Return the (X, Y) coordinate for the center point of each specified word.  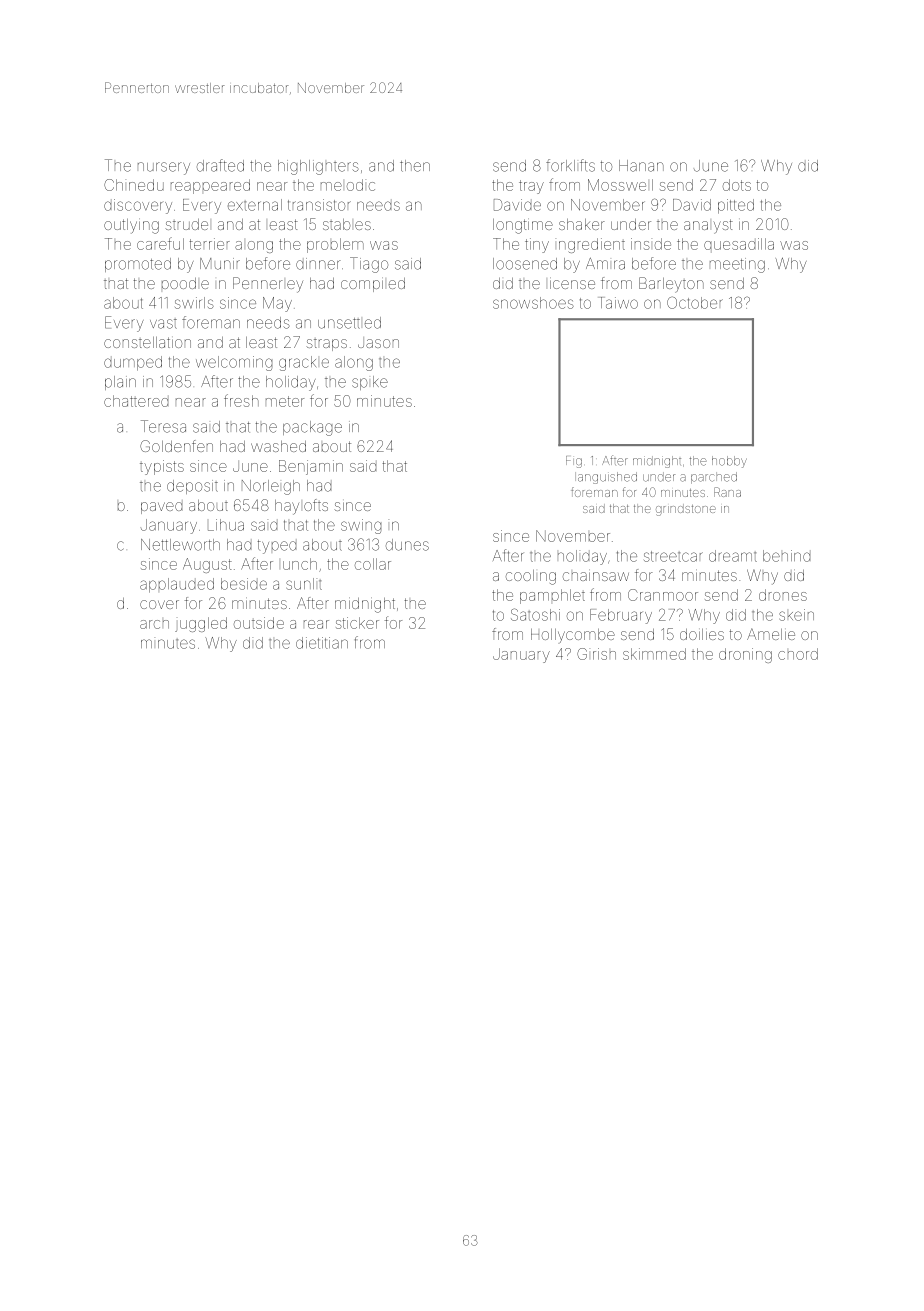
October (695, 302)
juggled (201, 624)
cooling (531, 577)
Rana (727, 492)
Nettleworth (180, 545)
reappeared (210, 186)
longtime (523, 226)
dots (737, 185)
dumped (133, 363)
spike (370, 383)
